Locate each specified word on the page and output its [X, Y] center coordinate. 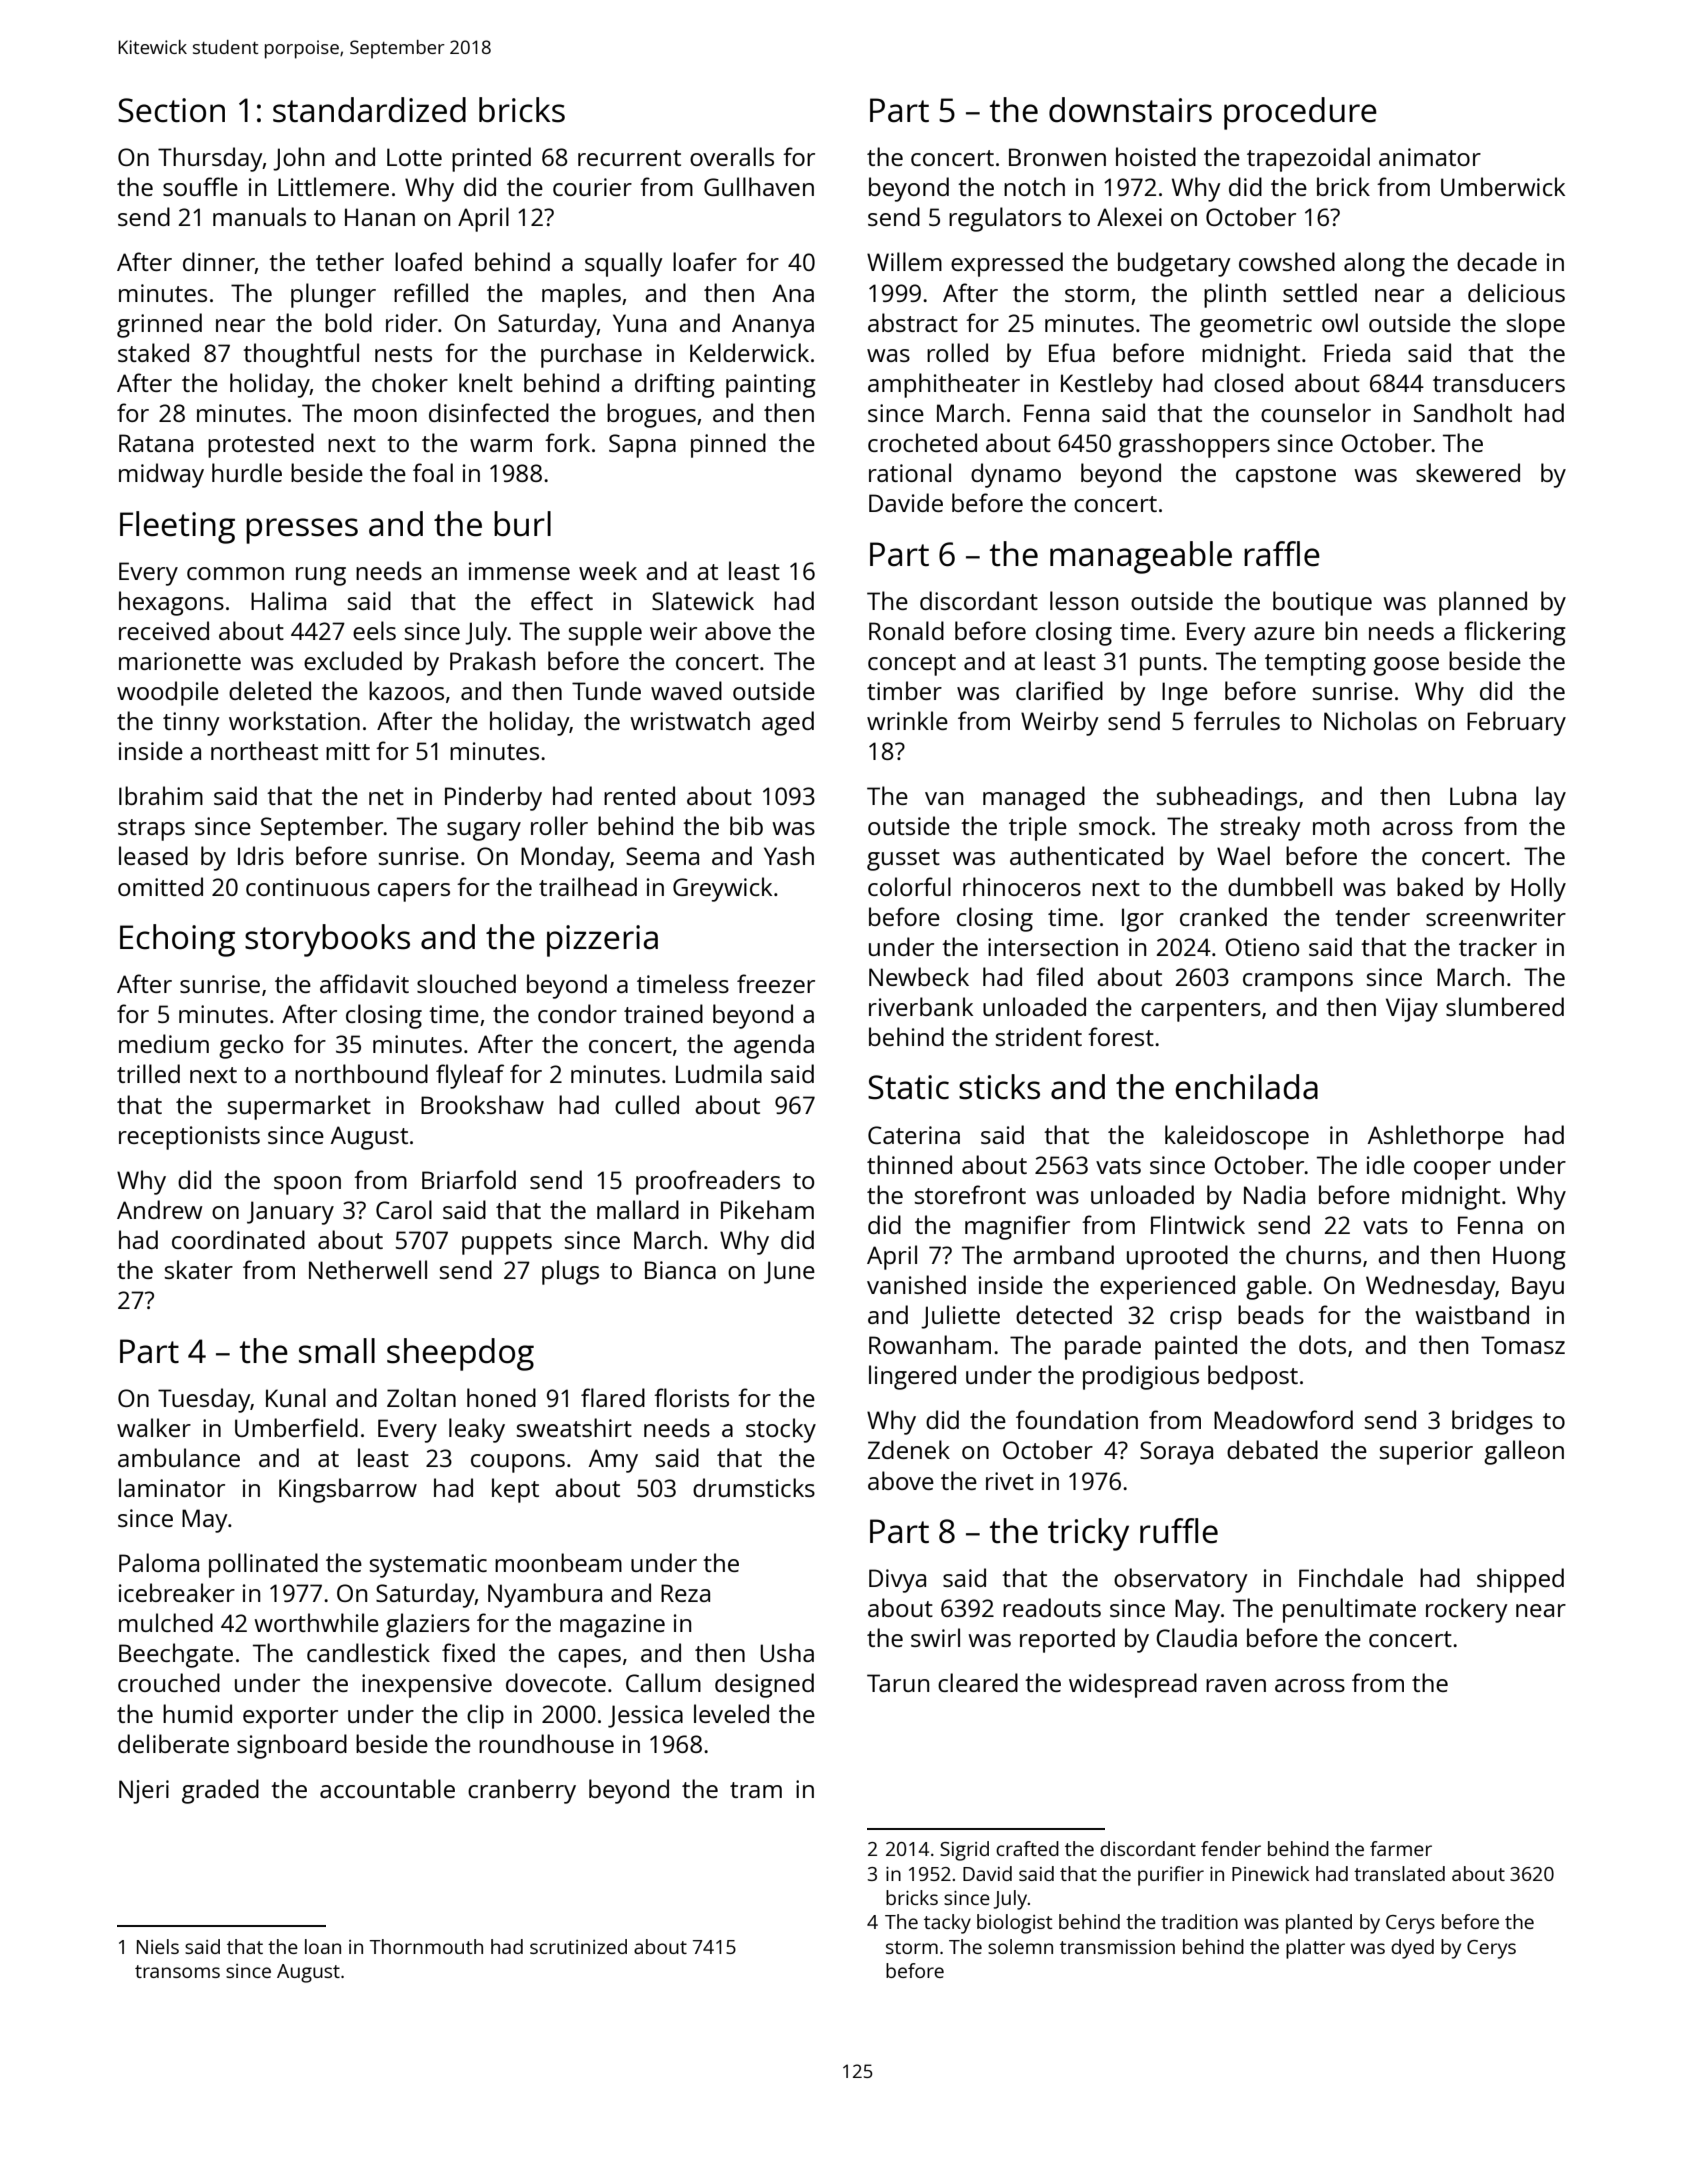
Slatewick [703, 600]
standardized [369, 110]
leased [153, 855]
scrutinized [578, 1946]
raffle [1282, 554]
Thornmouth [426, 1946]
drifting [675, 385]
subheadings [1227, 798]
